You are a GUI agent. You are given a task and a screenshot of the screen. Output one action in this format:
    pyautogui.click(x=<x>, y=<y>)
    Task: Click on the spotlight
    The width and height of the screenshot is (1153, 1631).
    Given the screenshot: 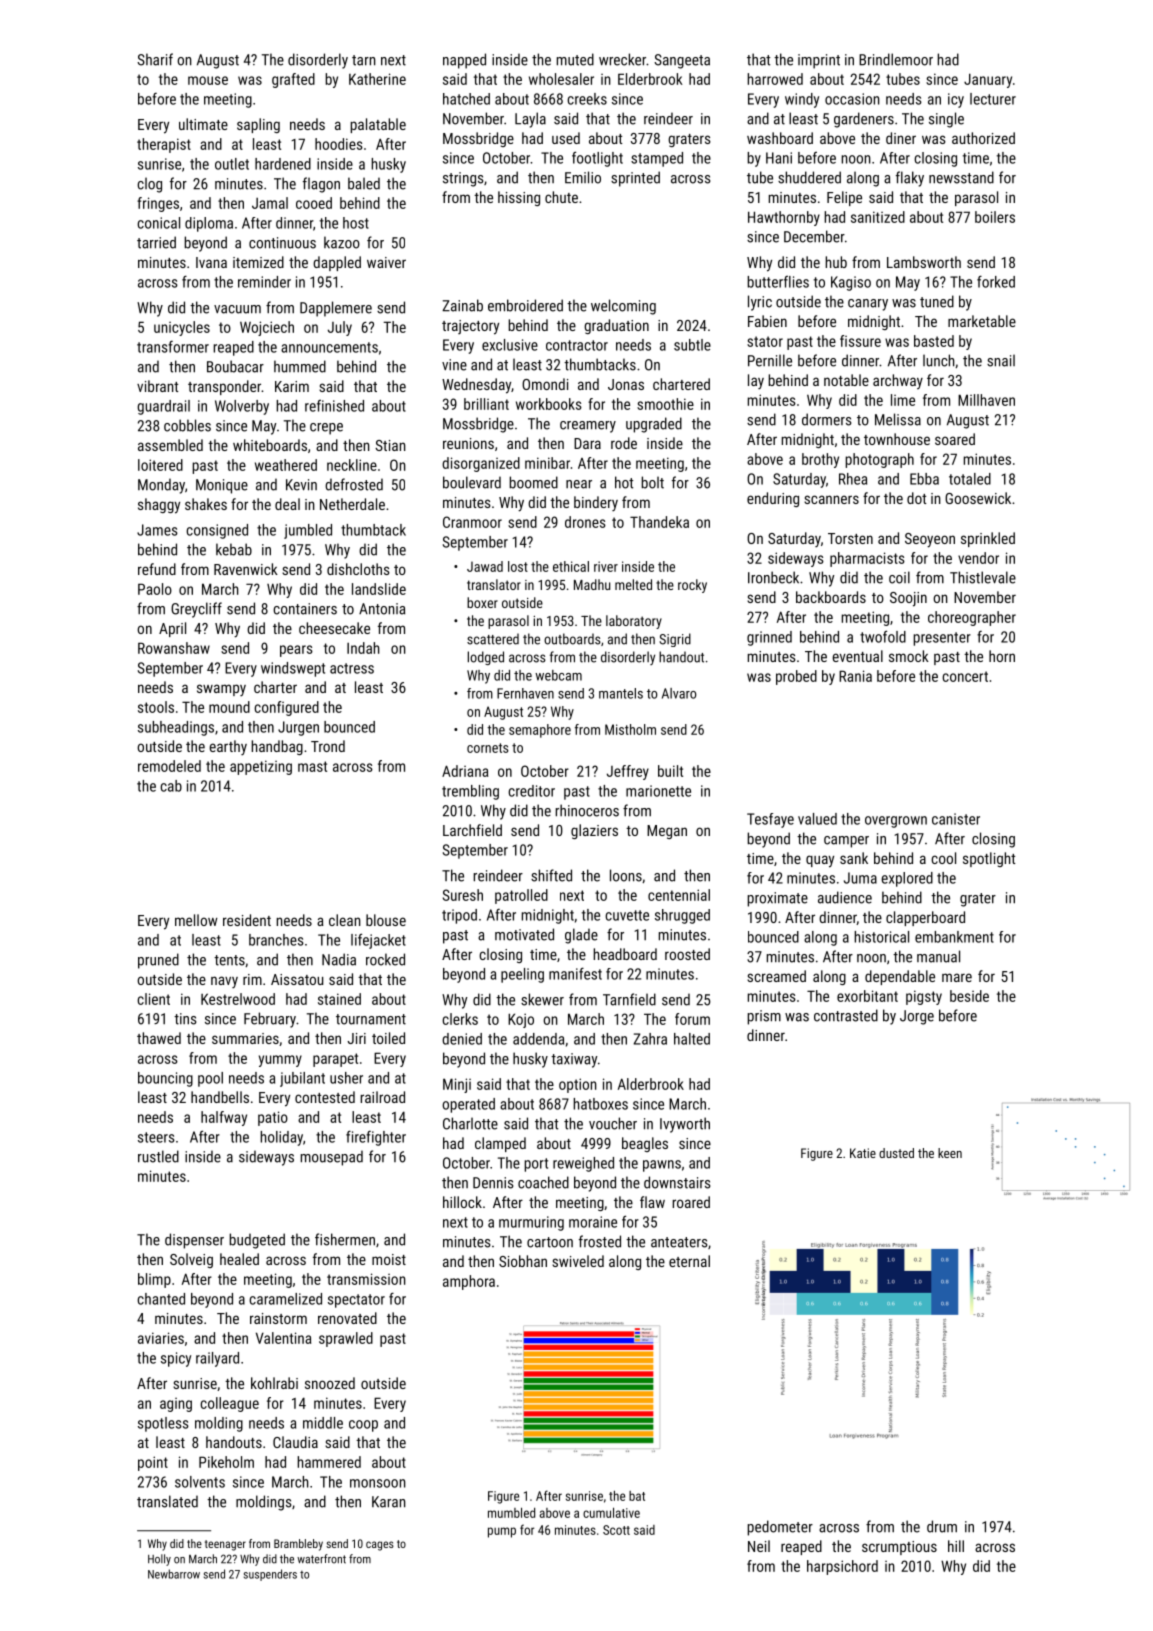 What is the action you would take?
    pyautogui.click(x=989, y=859)
